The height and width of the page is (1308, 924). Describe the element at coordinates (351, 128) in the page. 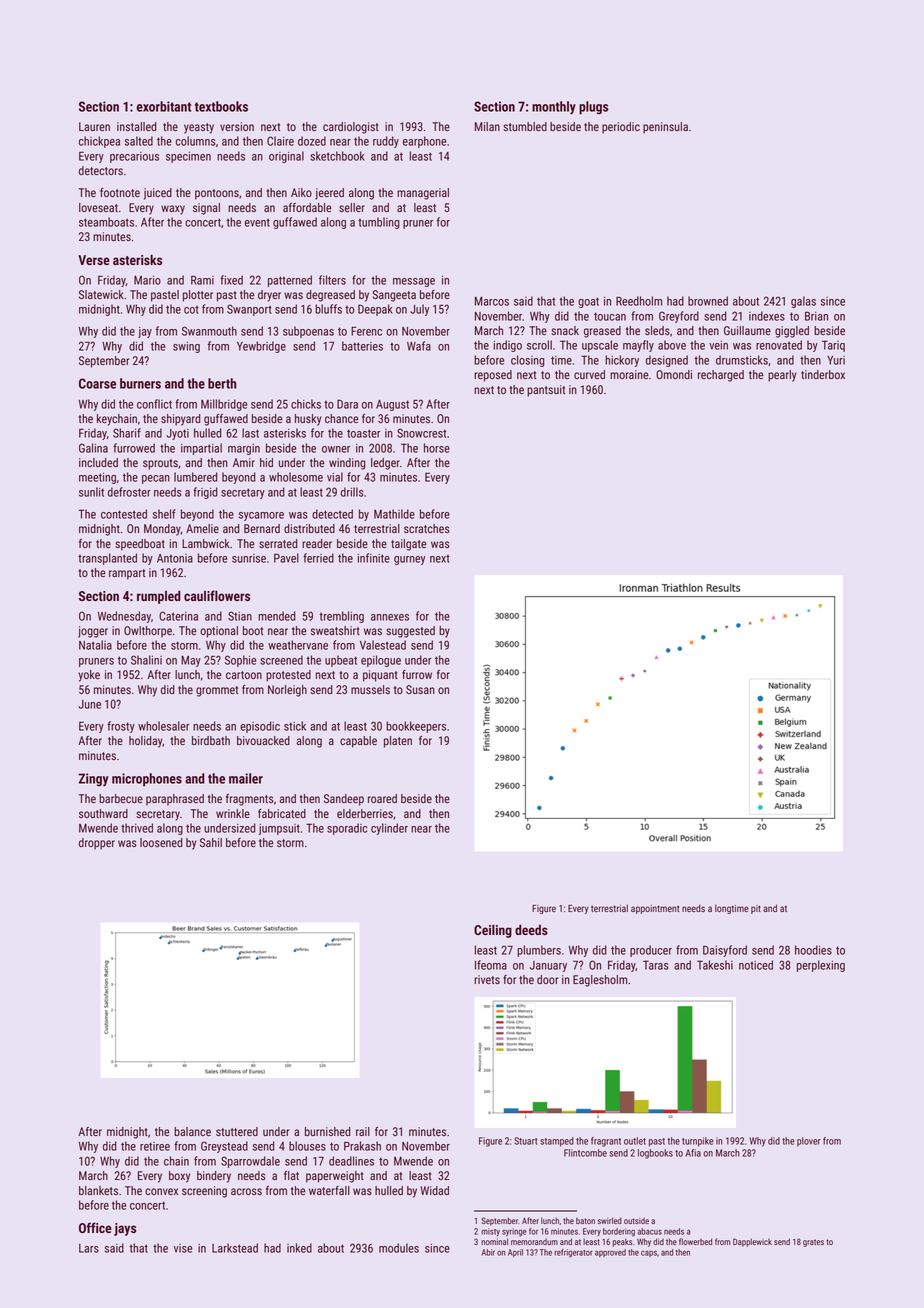

I see `cardiologist` at that location.
